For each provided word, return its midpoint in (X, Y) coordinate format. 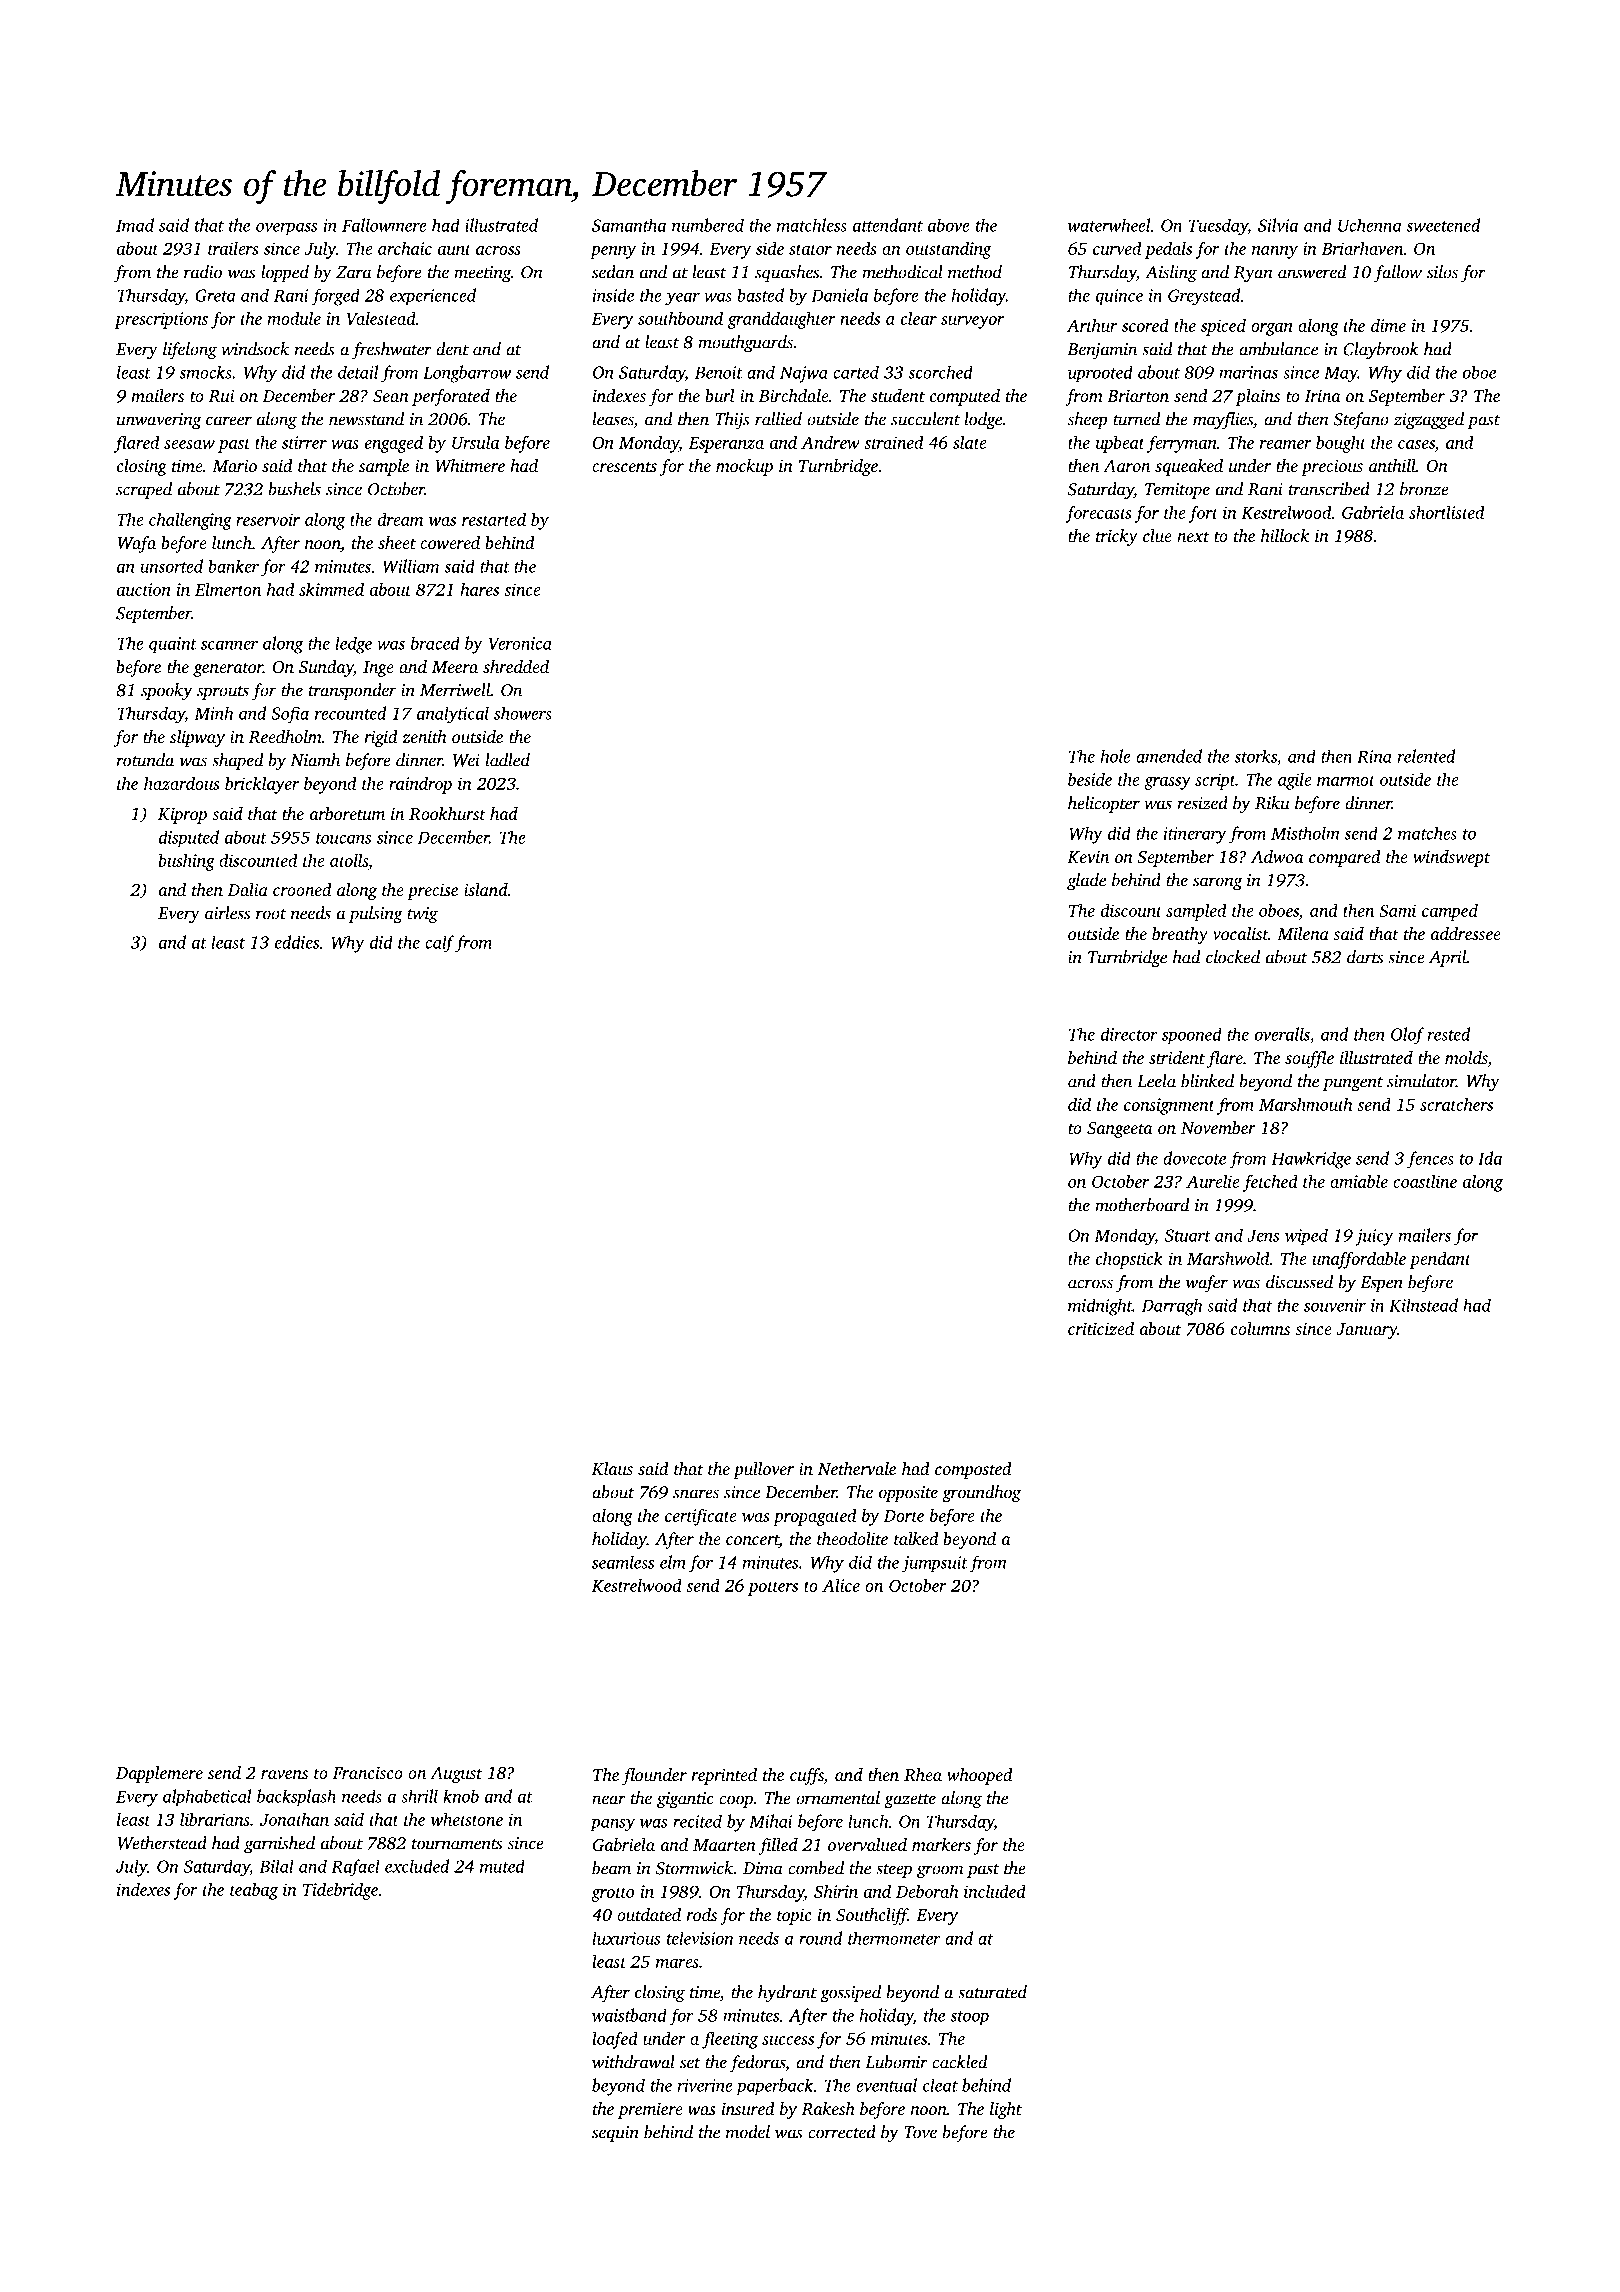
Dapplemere (159, 1774)
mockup (744, 467)
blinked (1207, 1081)
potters (773, 1588)
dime (1388, 325)
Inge (378, 669)
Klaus (612, 1468)
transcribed (1329, 489)
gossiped (850, 1994)
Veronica (520, 643)
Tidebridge (340, 1891)
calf (439, 944)
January (1366, 1331)
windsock (255, 349)
